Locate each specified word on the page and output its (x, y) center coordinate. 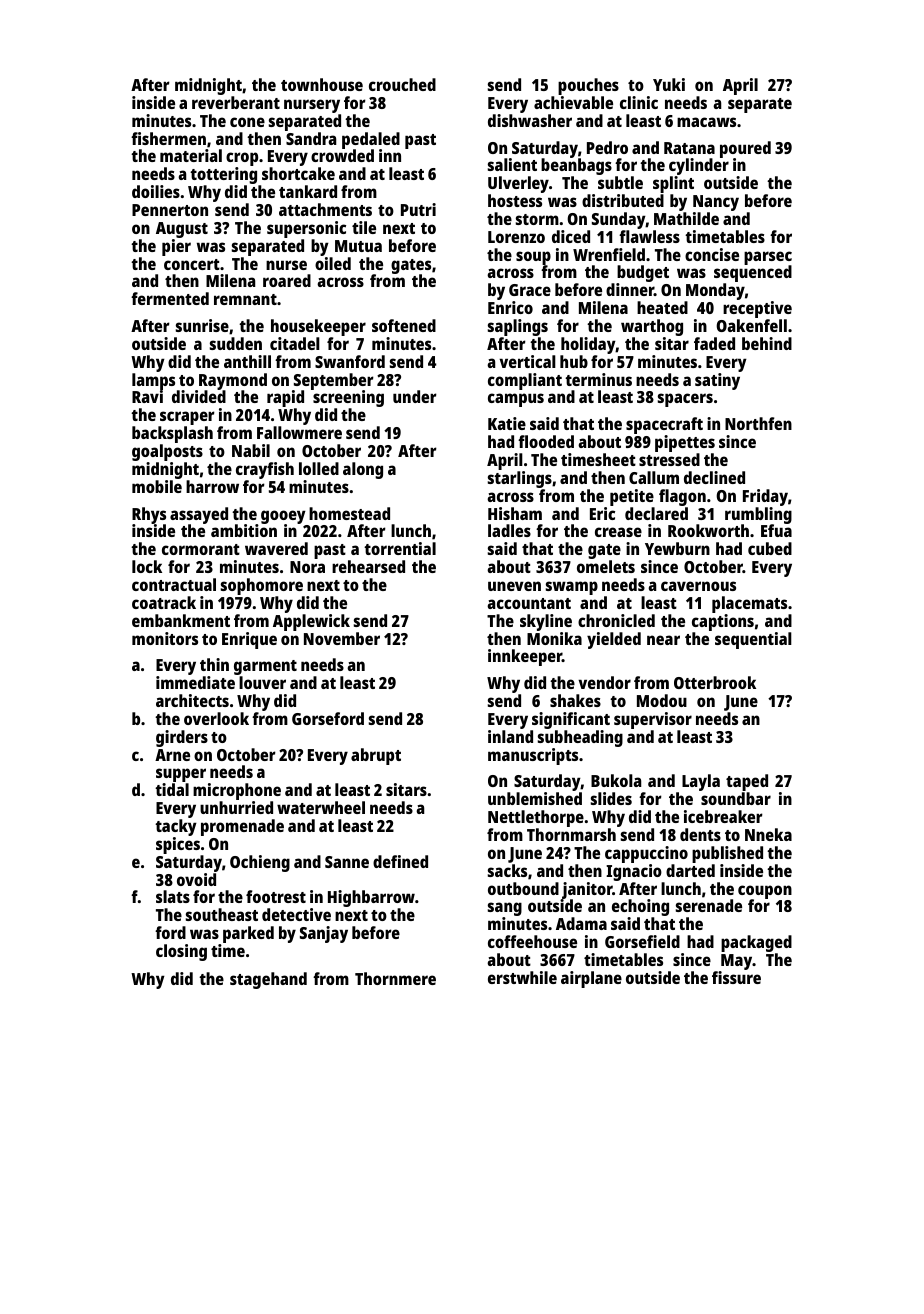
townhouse (322, 84)
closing (181, 952)
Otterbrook (715, 682)
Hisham (515, 513)
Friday (765, 497)
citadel (295, 343)
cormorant (201, 549)
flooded (546, 441)
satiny (717, 381)
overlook (216, 718)
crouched (402, 84)
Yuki (669, 84)
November (342, 638)
